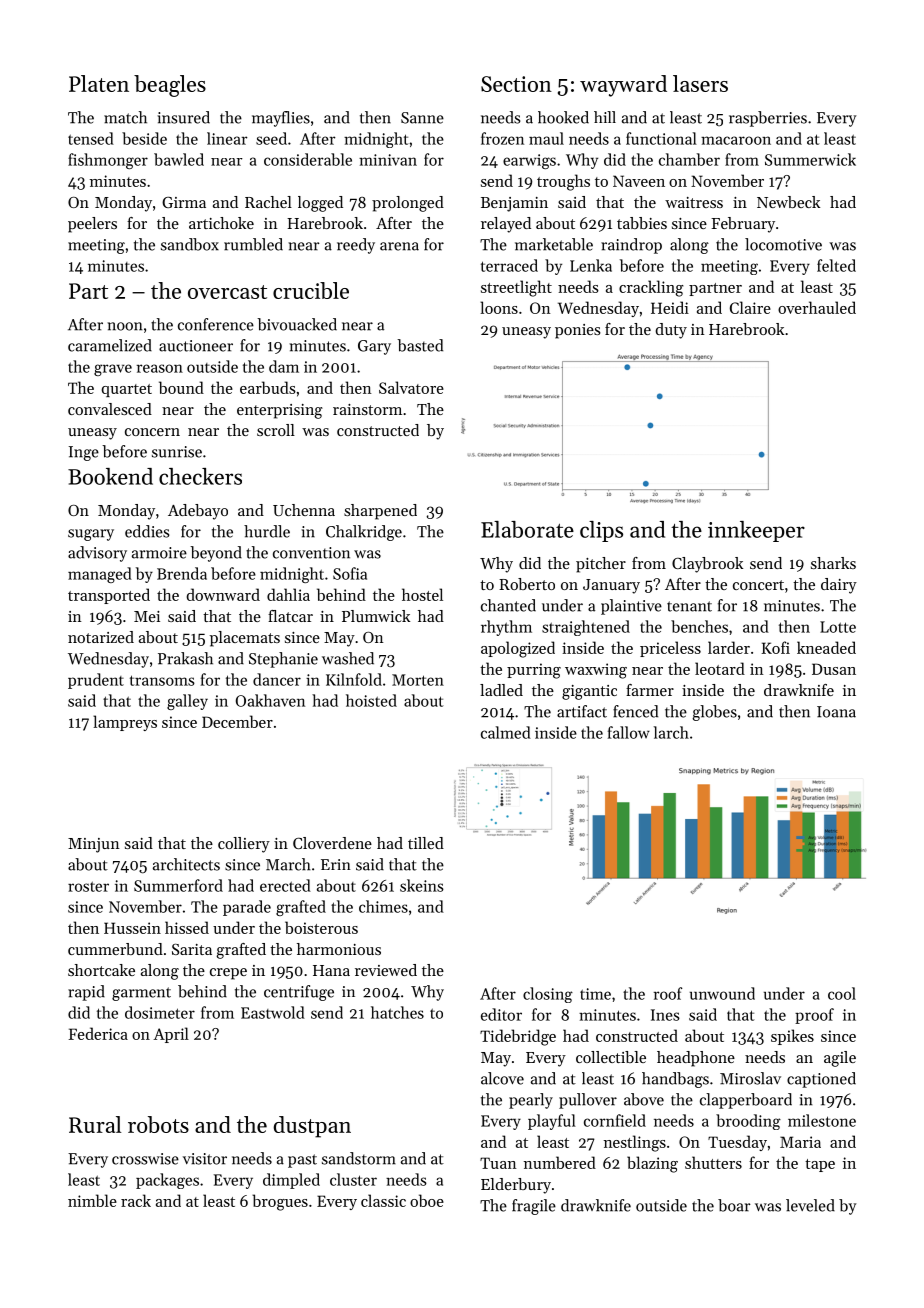 The height and width of the page is (1308, 924). What do you see at coordinates (768, 119) in the page?
I see `raspberries` at bounding box center [768, 119].
